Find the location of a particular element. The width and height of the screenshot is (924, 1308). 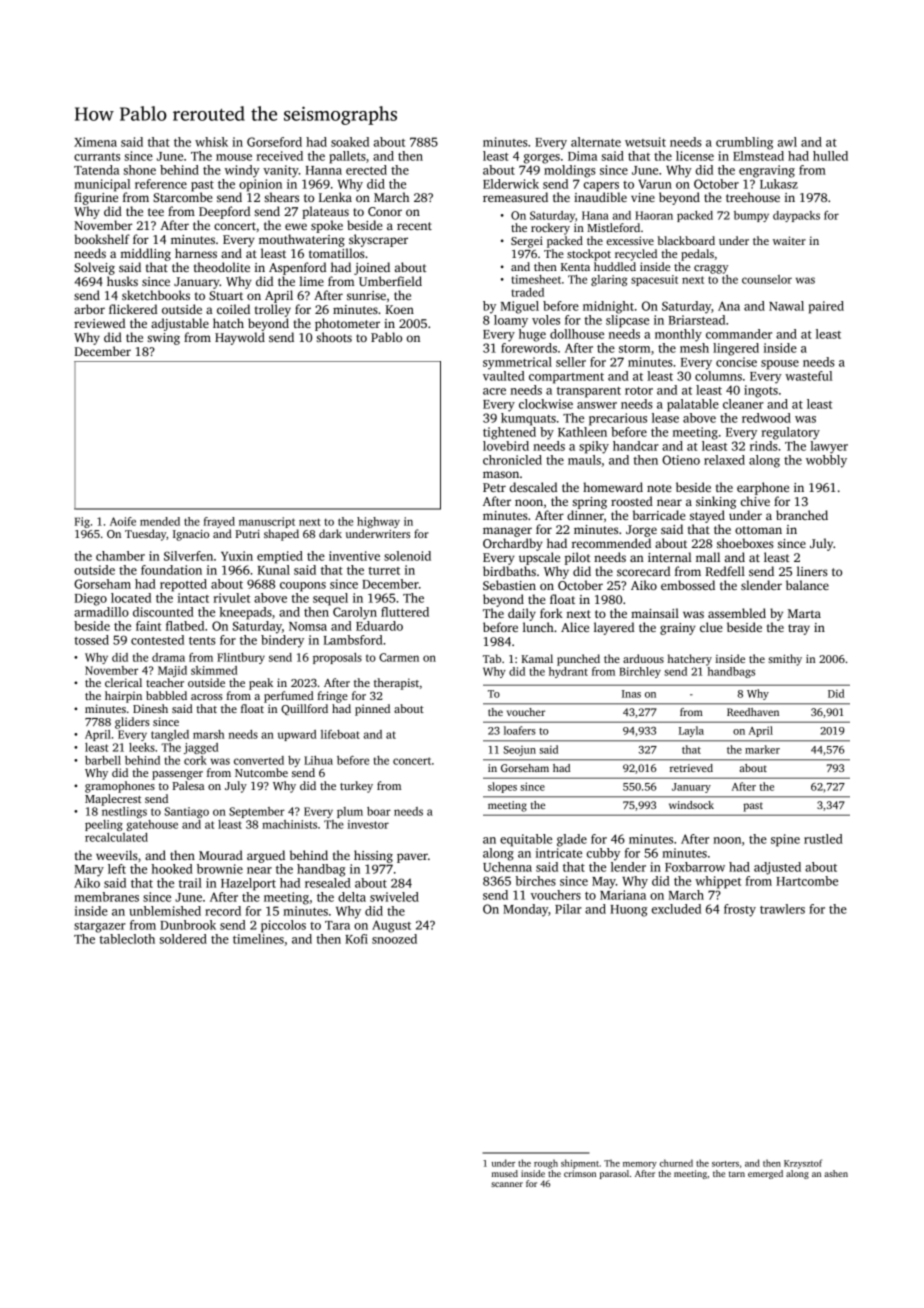

mused is located at coordinates (505, 1173).
